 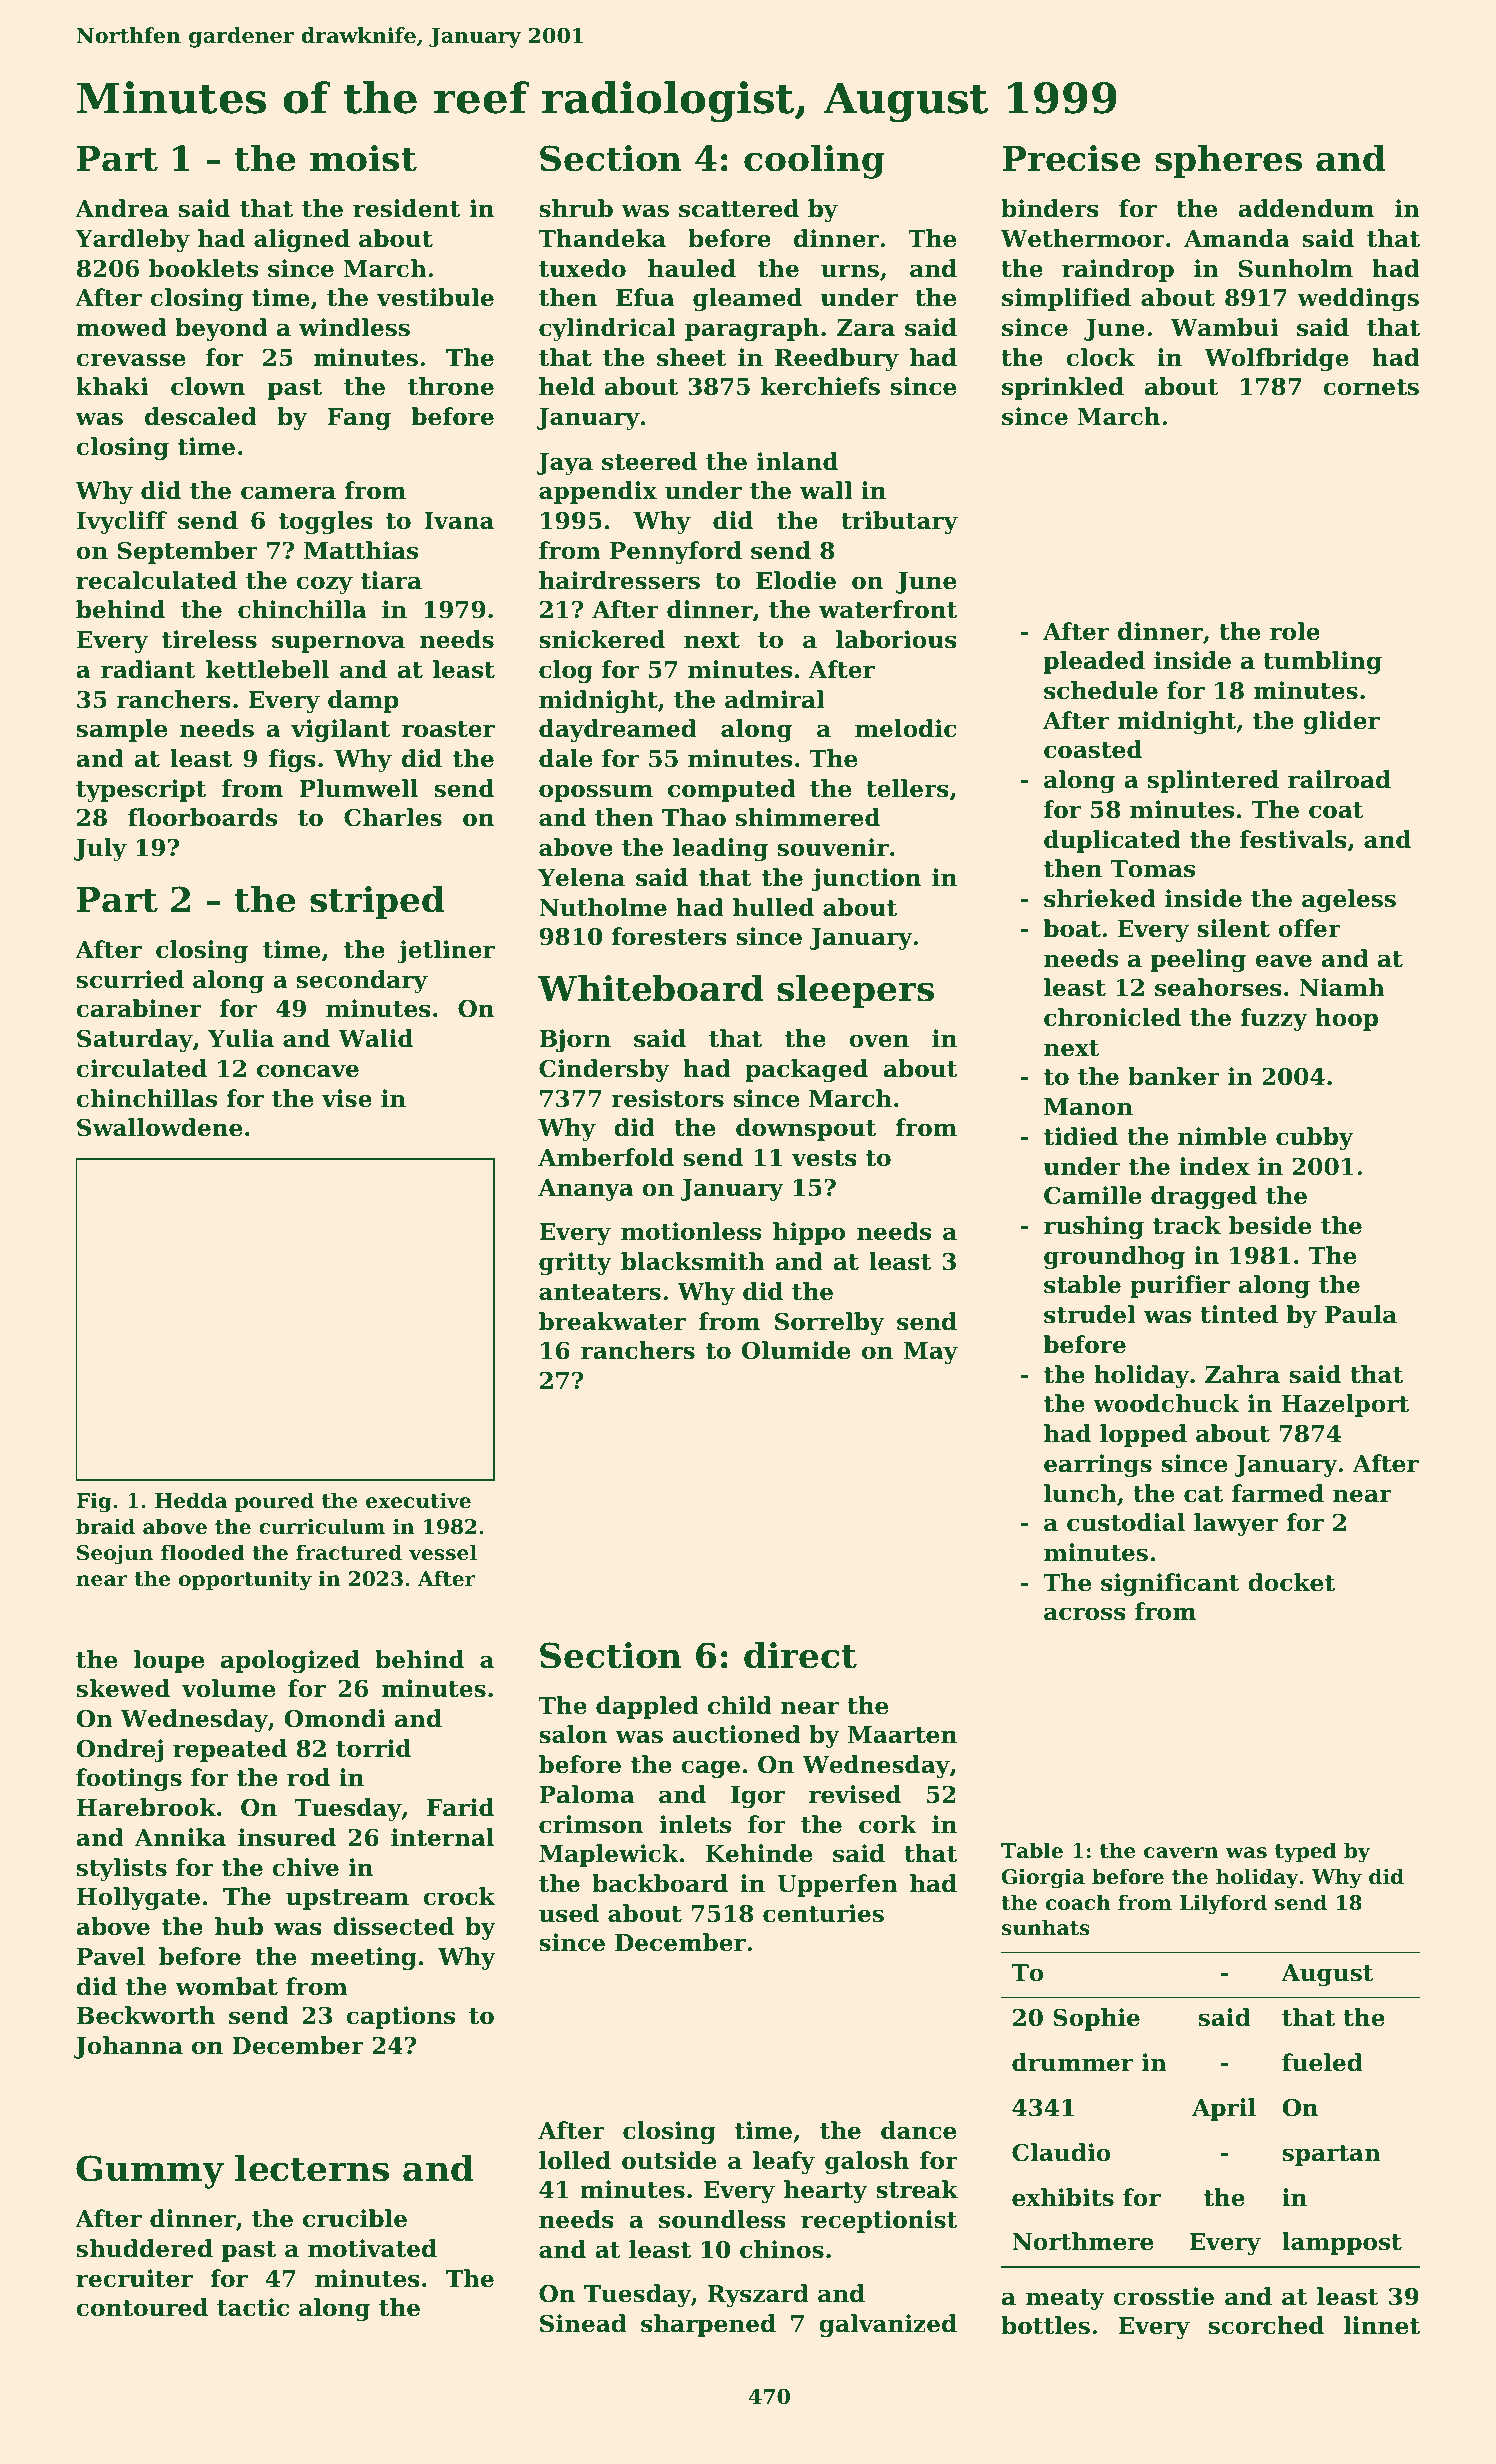 I want to click on Lilyford, so click(x=1223, y=1904).
